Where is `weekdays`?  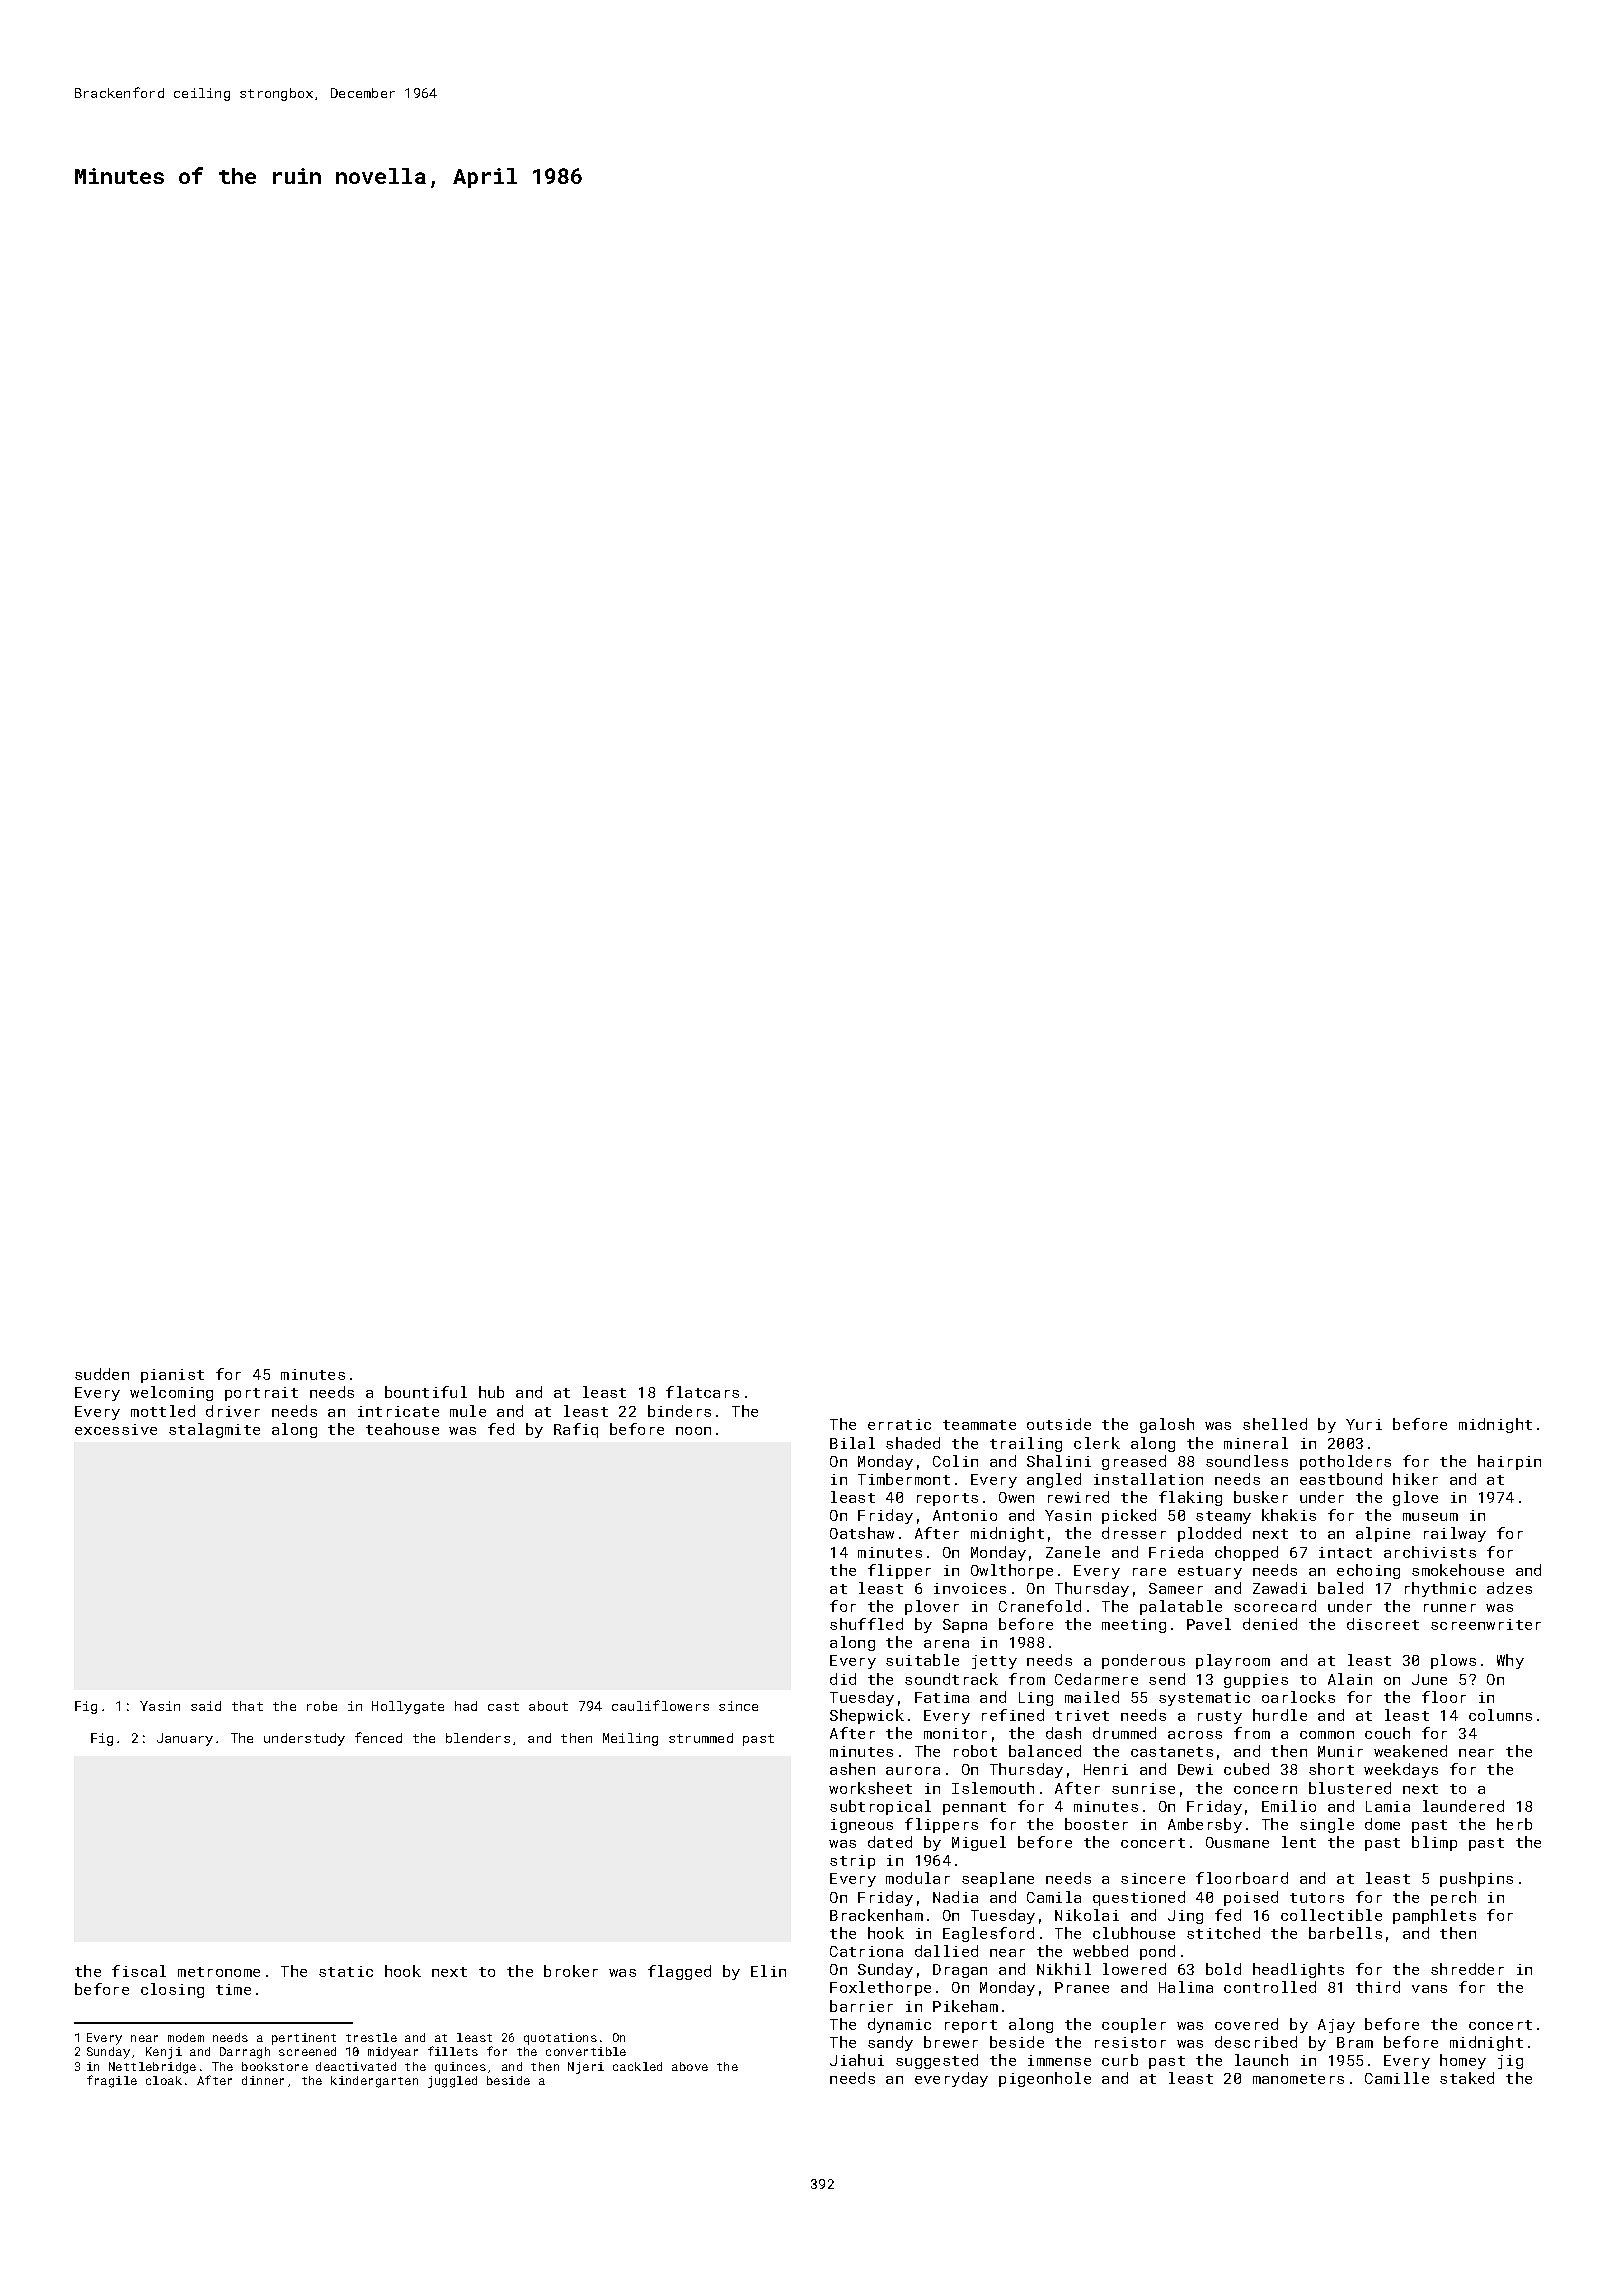 weekdays is located at coordinates (1401, 1770).
